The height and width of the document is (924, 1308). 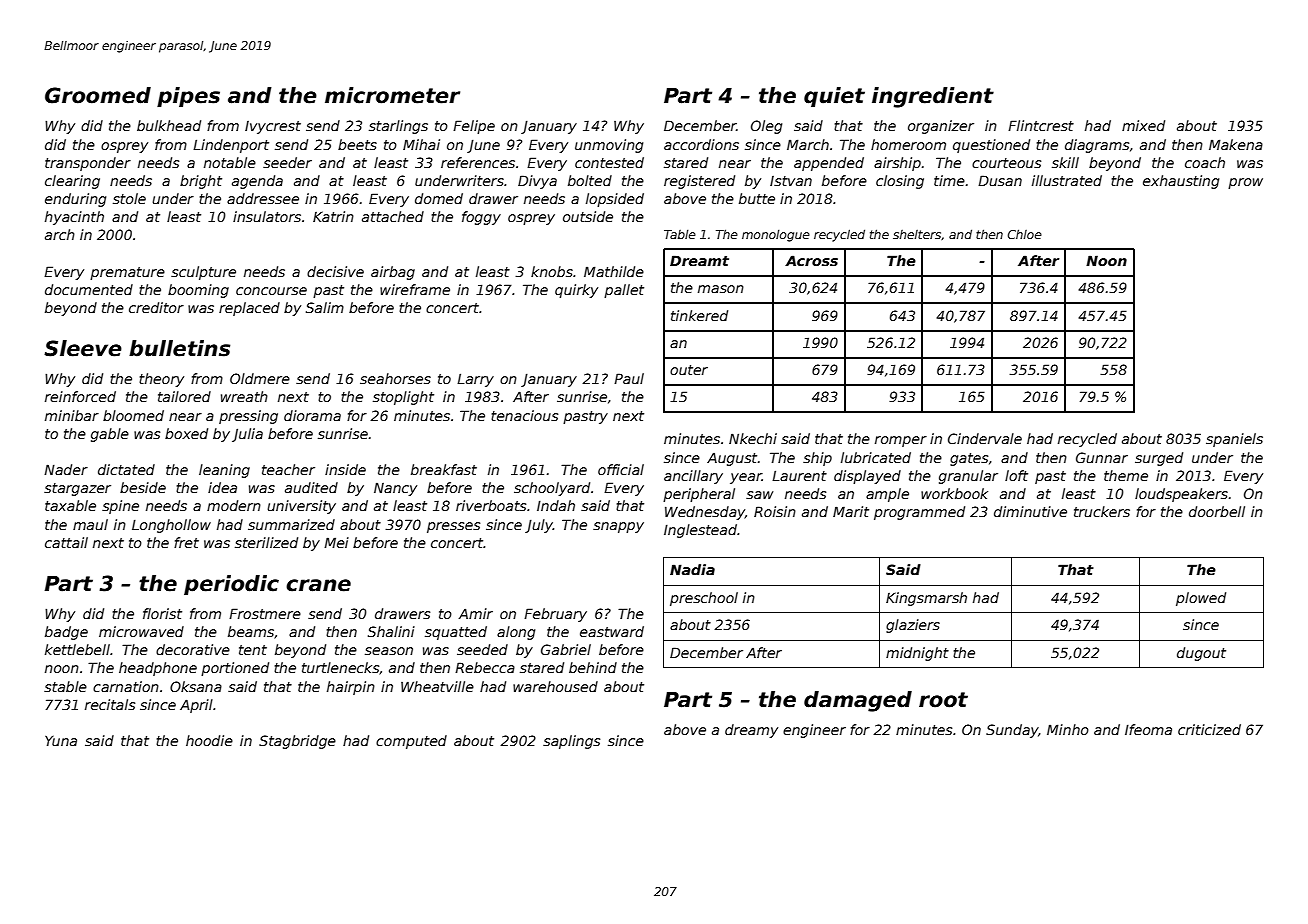 What do you see at coordinates (61, 741) in the document?
I see `Yuna` at bounding box center [61, 741].
